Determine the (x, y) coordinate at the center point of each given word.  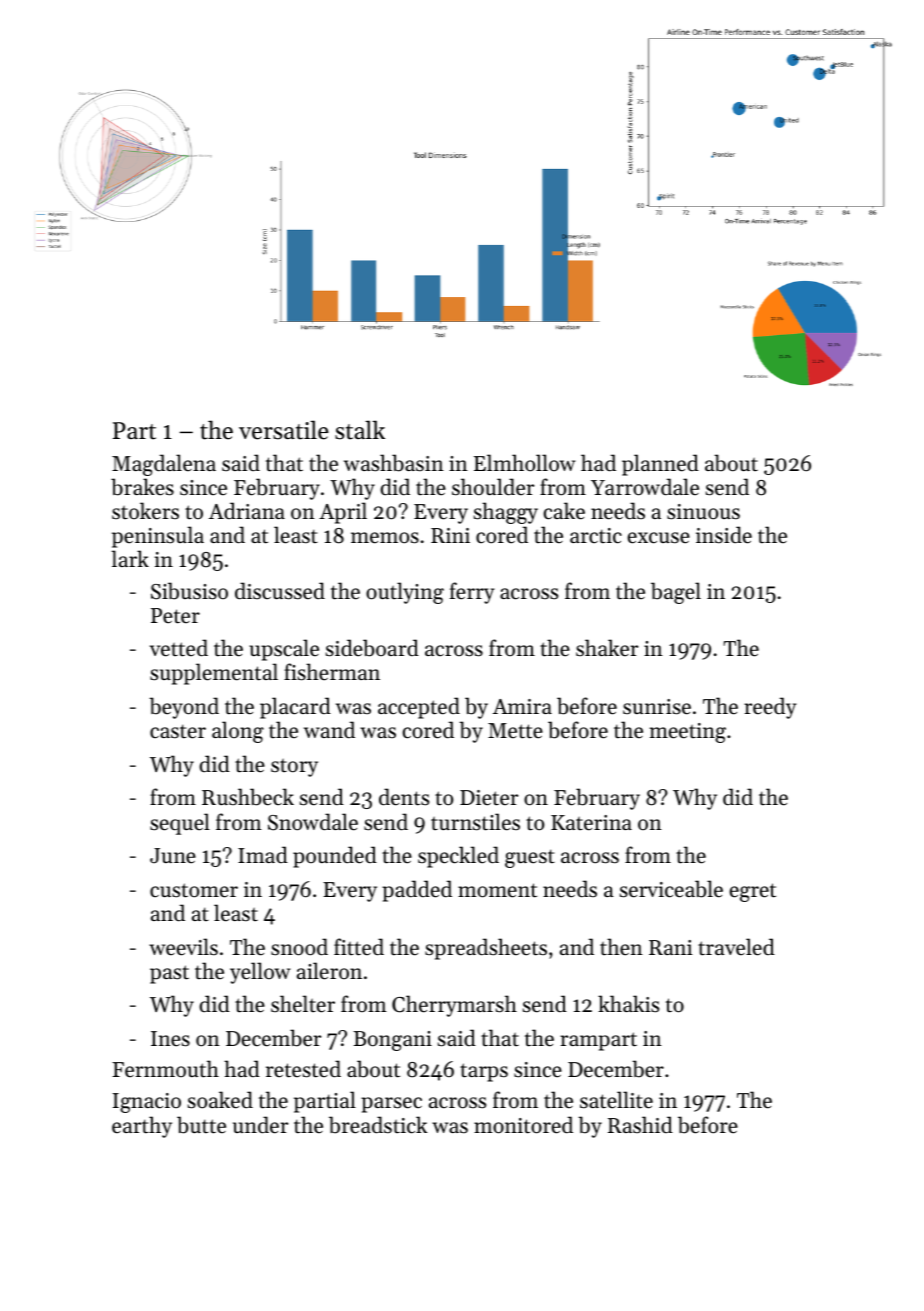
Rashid (640, 1124)
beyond (184, 708)
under (260, 1125)
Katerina (591, 823)
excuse (658, 538)
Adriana (247, 510)
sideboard (372, 648)
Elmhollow (524, 463)
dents (404, 797)
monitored (523, 1125)
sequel (180, 824)
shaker (607, 648)
